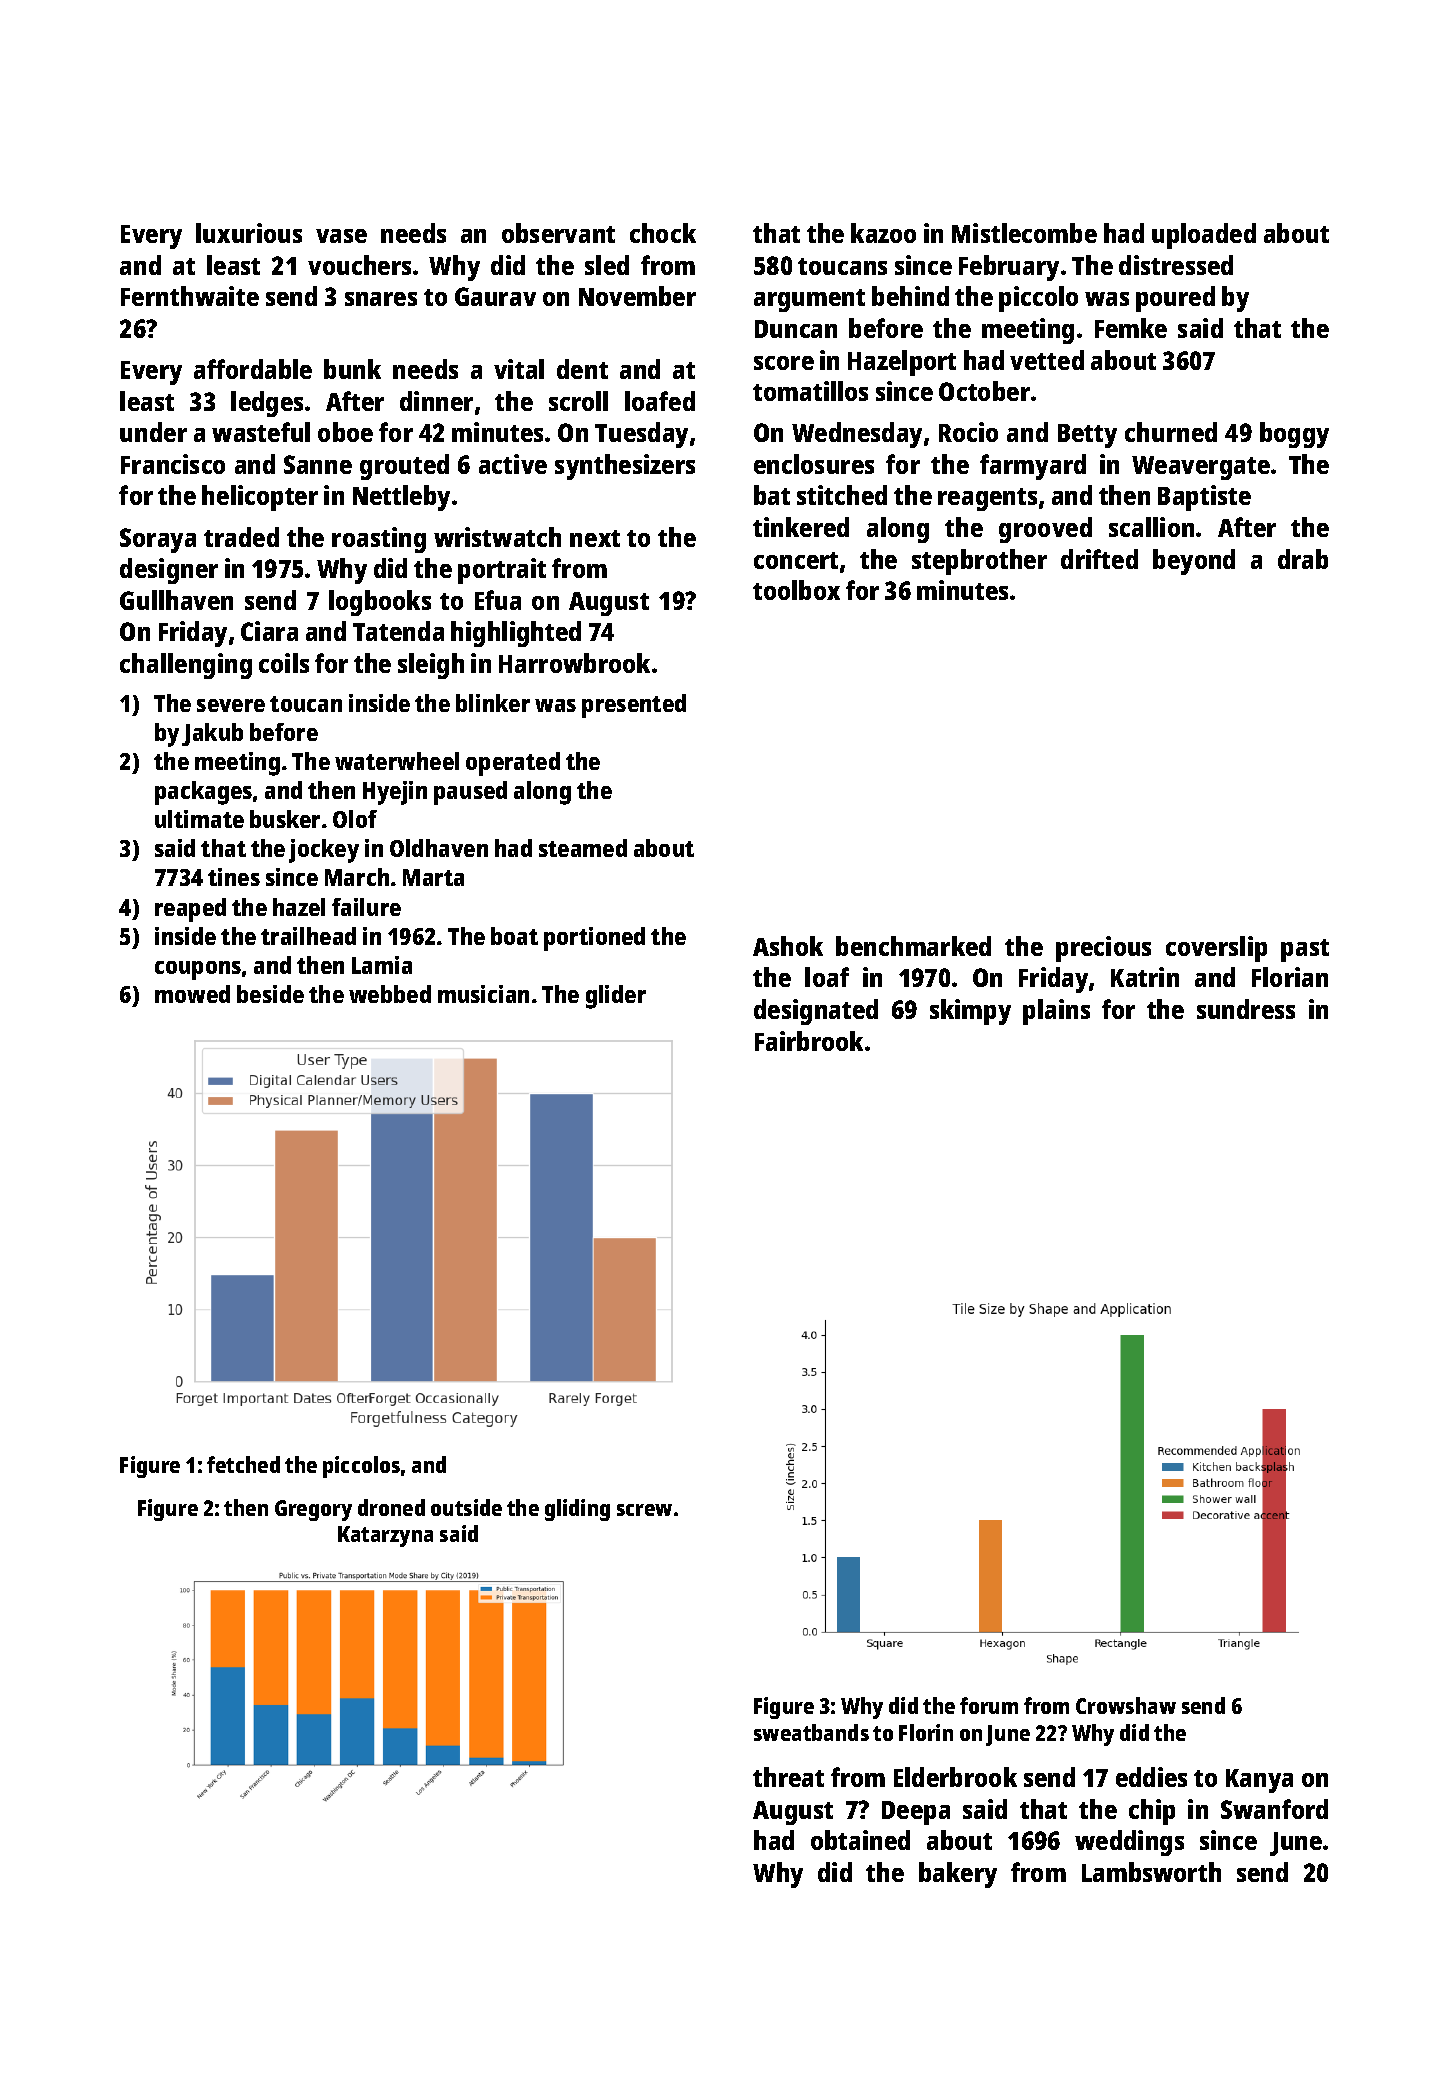 This image has height=2100, width=1450. What do you see at coordinates (341, 236) in the image?
I see `vase` at bounding box center [341, 236].
